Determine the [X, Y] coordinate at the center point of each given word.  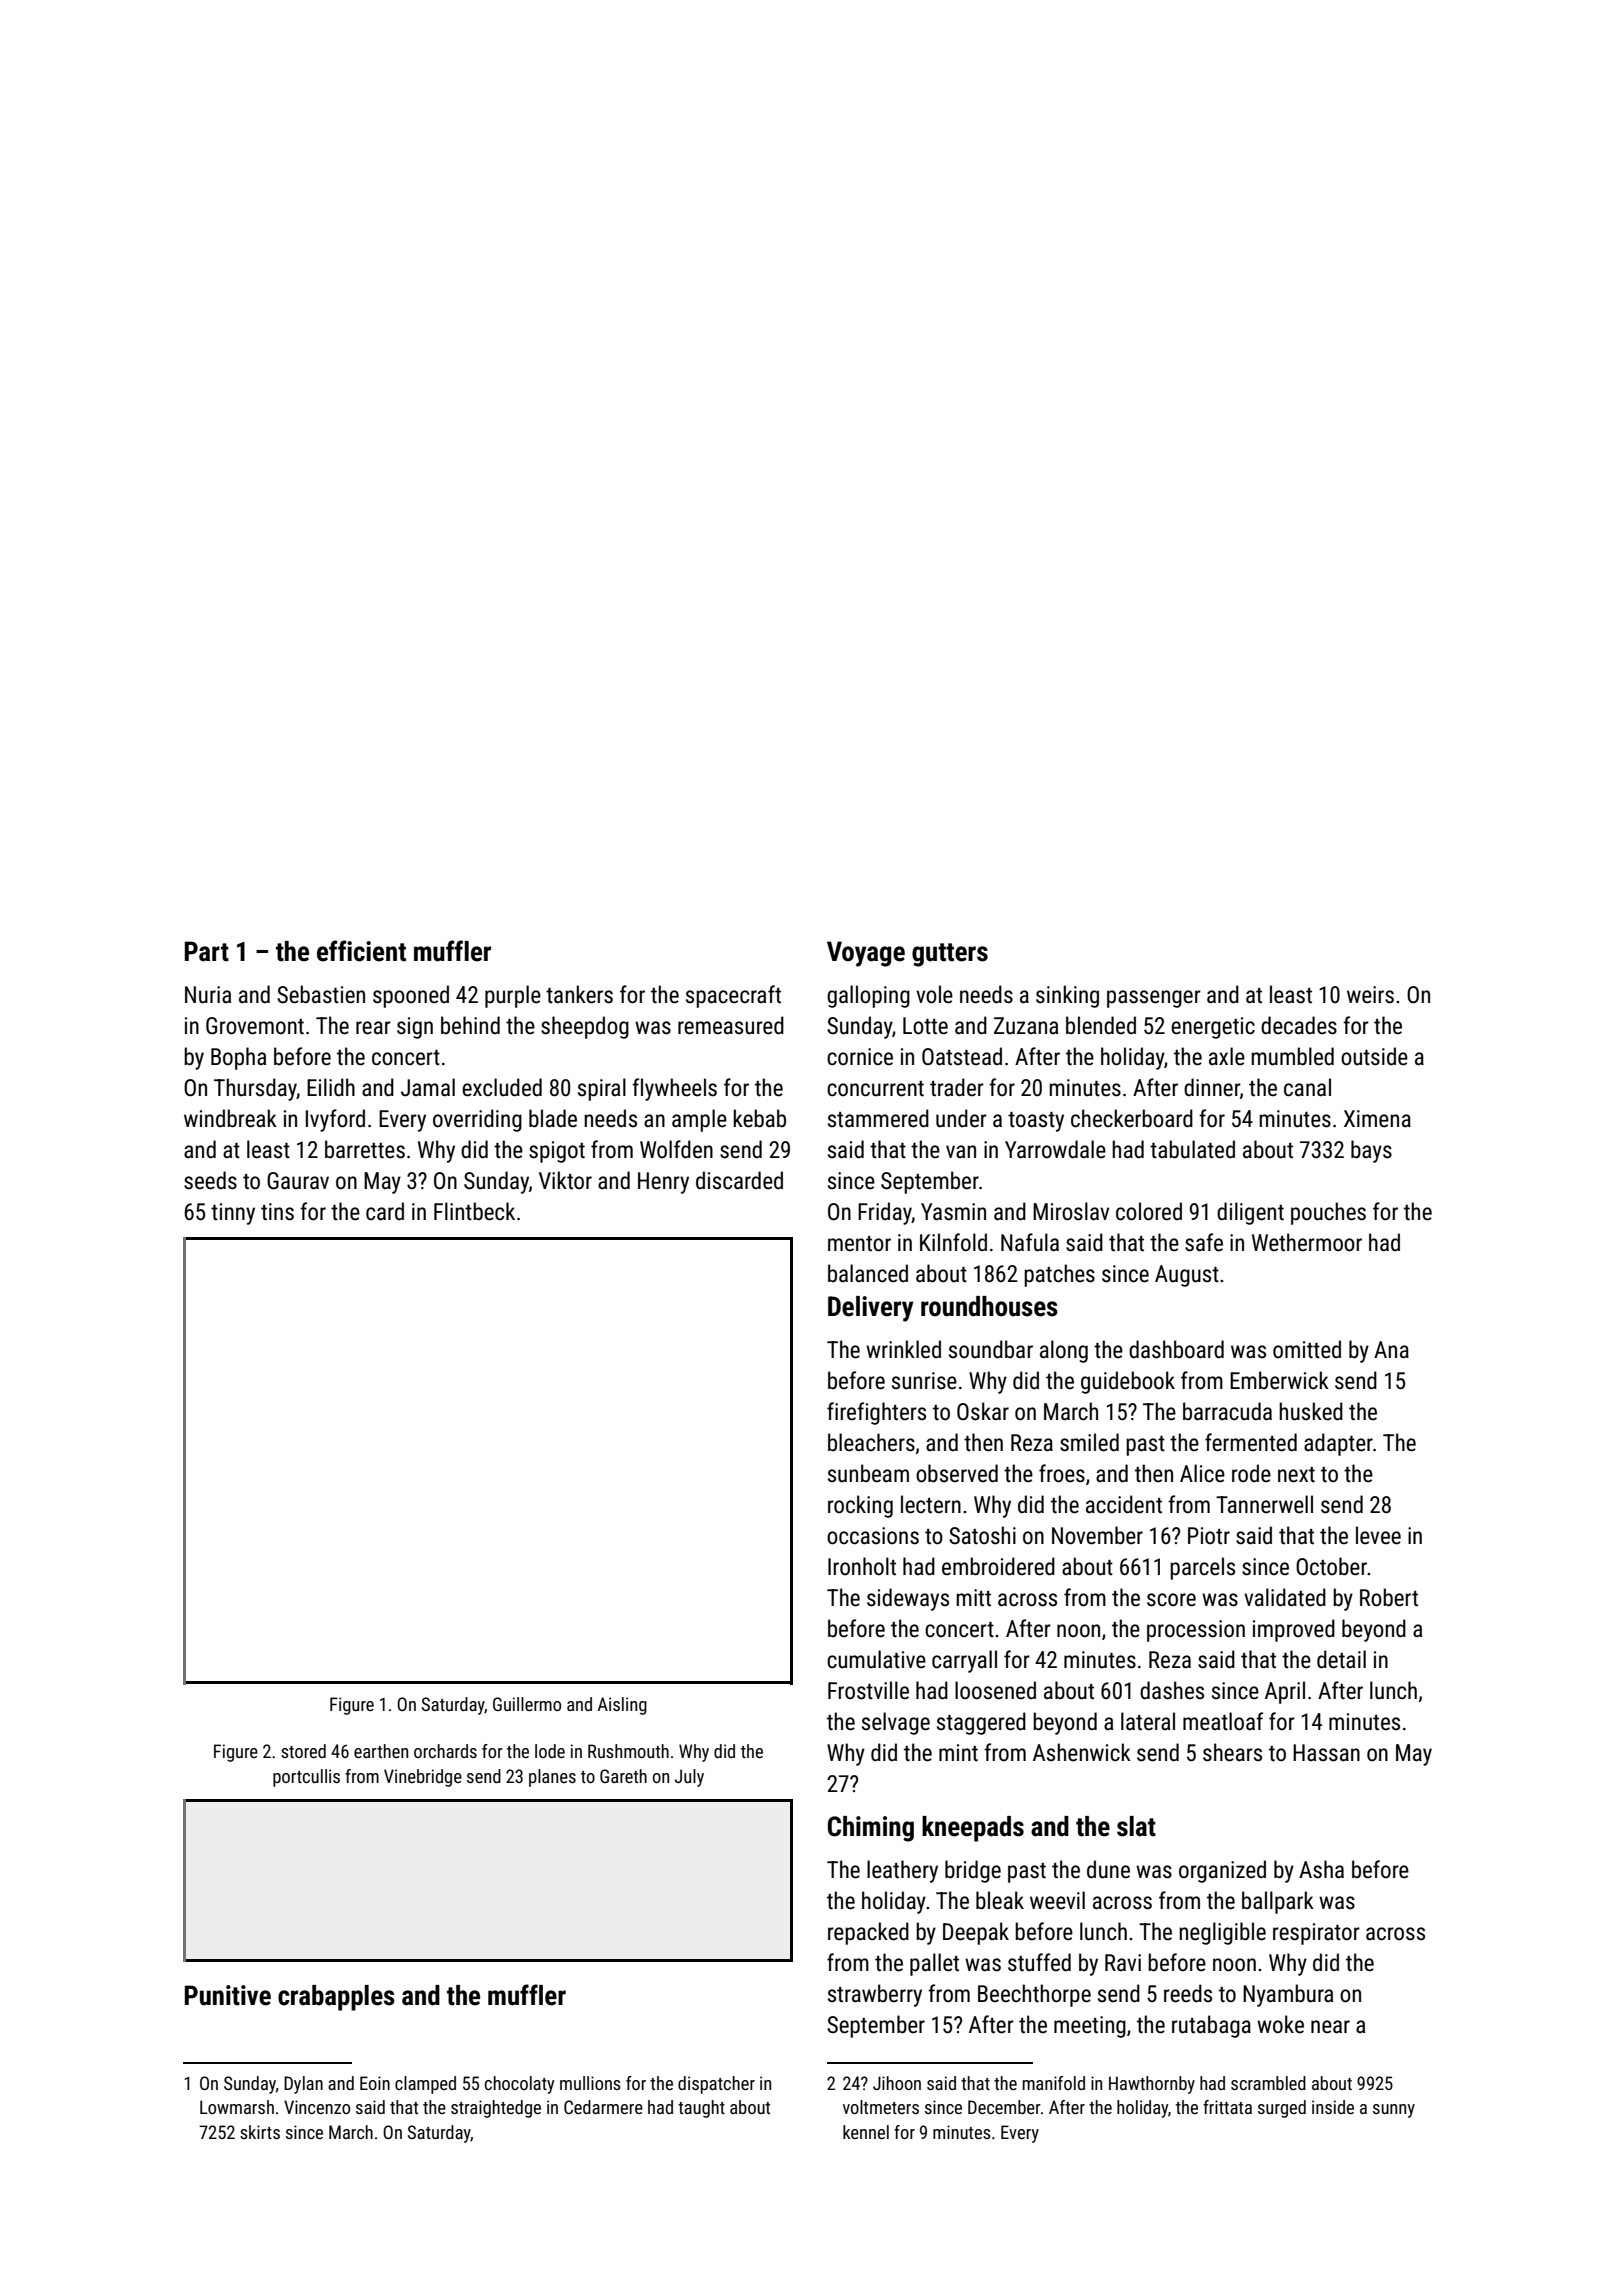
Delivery [871, 1309]
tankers [579, 994]
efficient [361, 951]
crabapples [336, 1998]
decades [1299, 1025]
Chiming [871, 1829]
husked [1311, 1411]
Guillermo [527, 1704]
